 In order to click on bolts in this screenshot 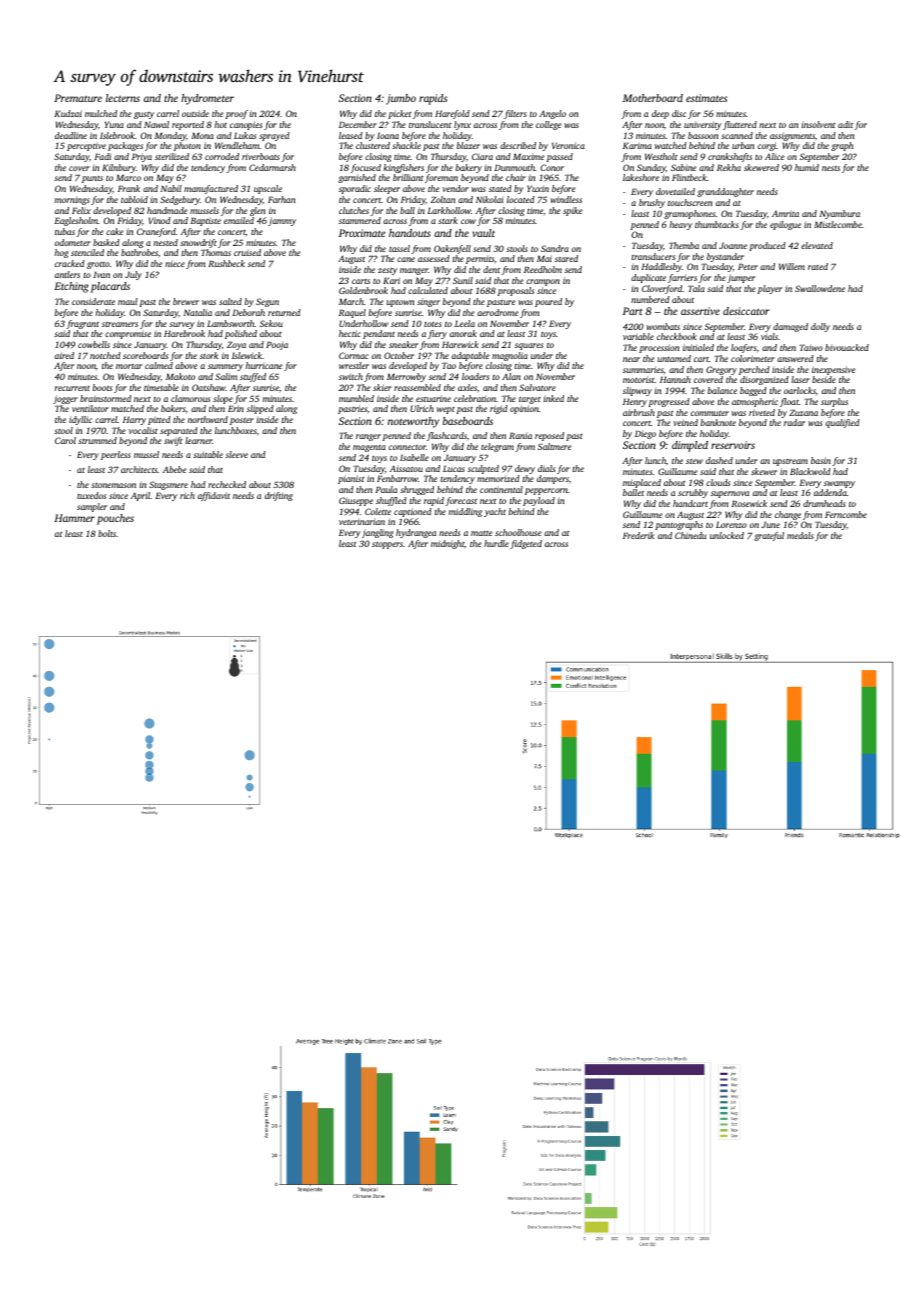, I will do `click(107, 533)`.
